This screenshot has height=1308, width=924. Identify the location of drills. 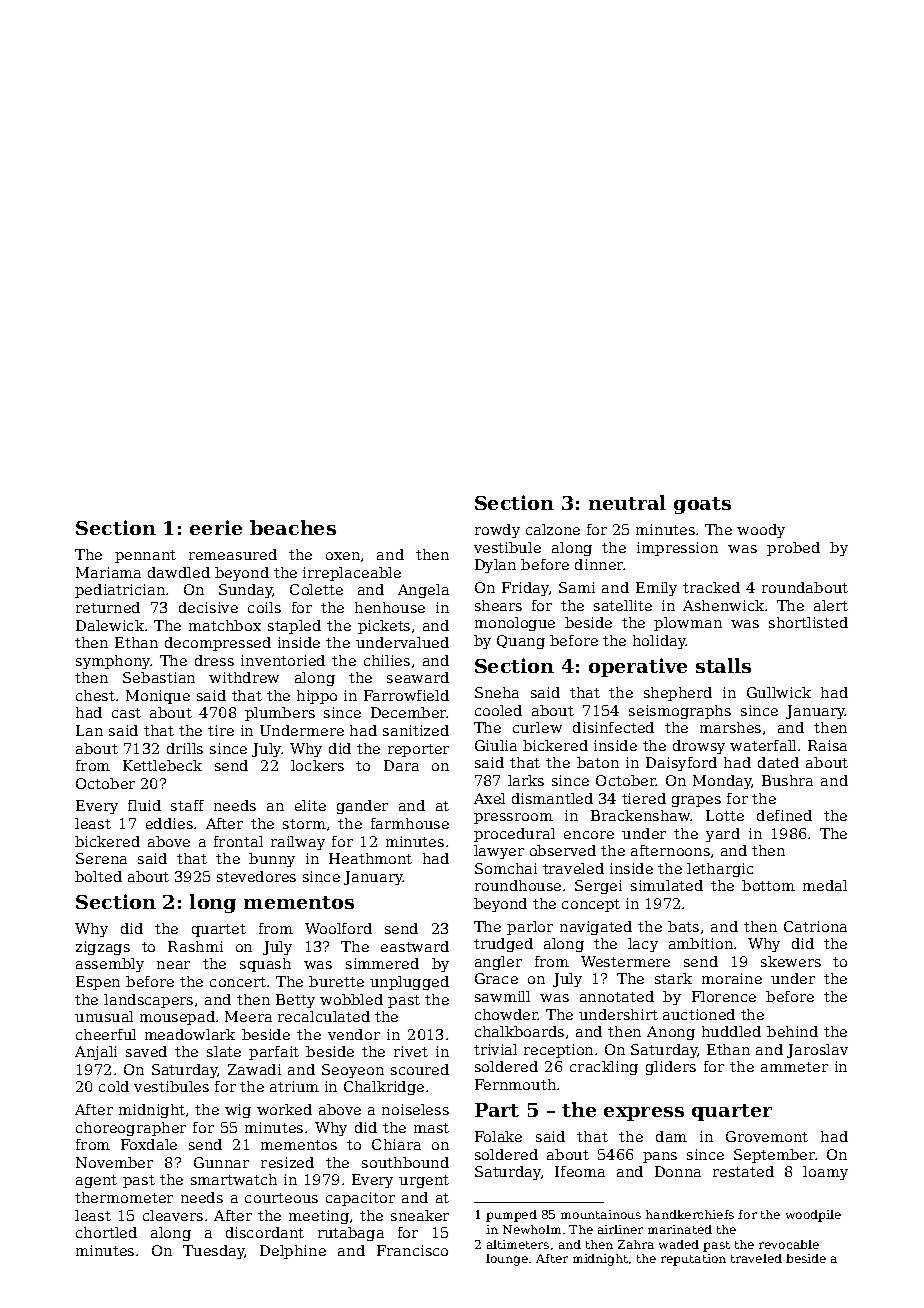
(185, 748).
